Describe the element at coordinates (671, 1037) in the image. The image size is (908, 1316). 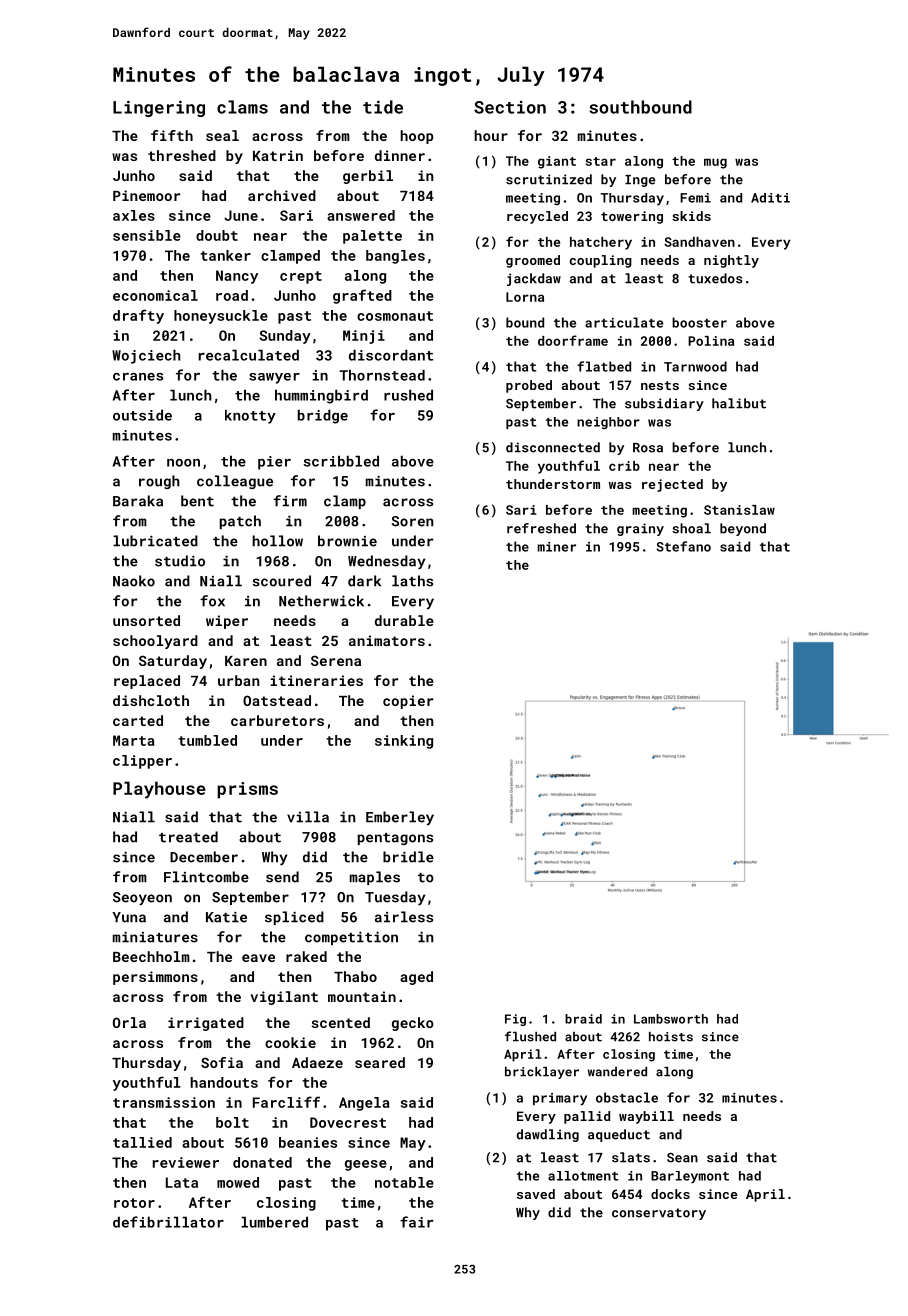
I see `hoists` at that location.
